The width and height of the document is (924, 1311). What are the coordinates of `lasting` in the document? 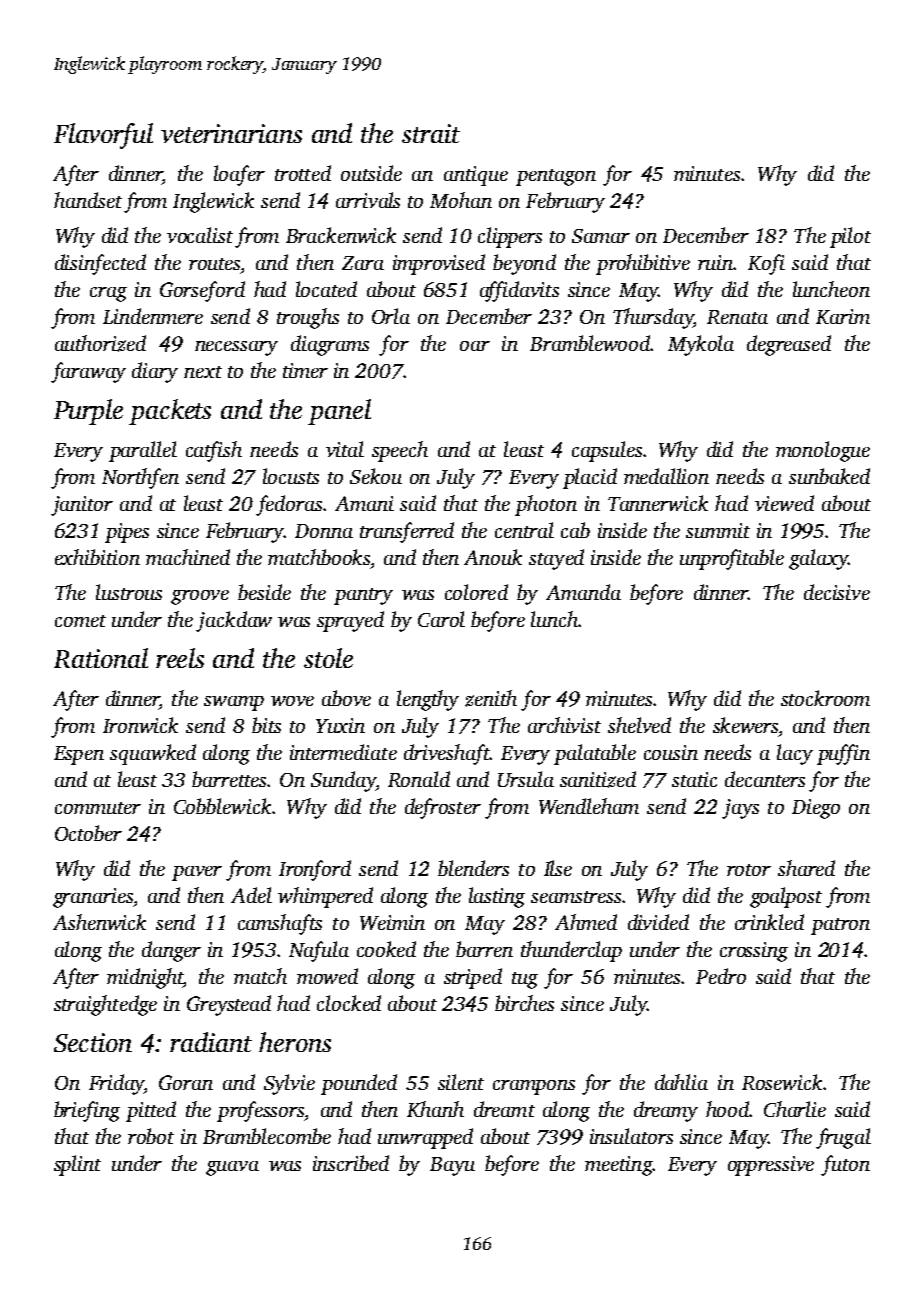 It's located at (497, 897).
